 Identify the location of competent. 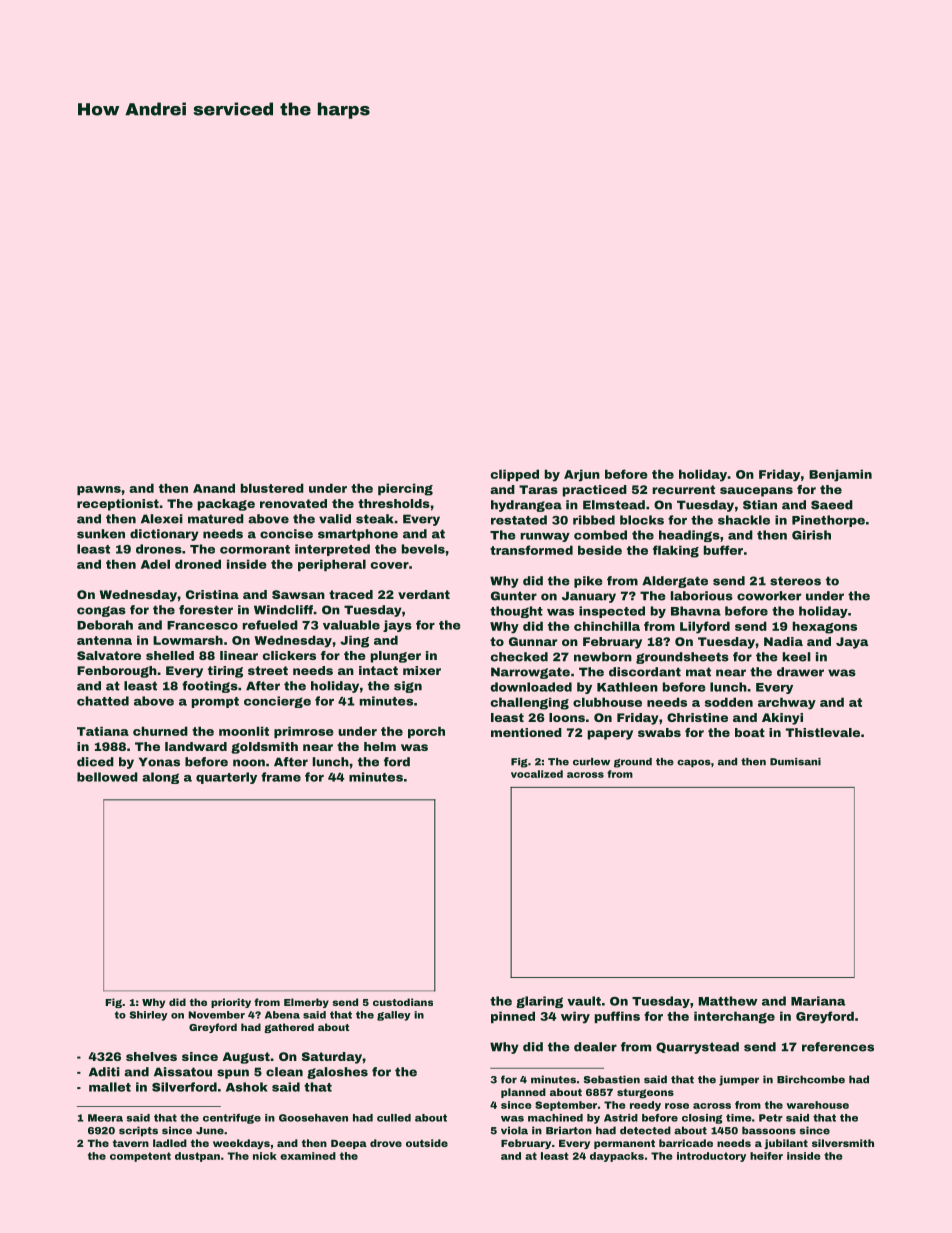
(140, 1157).
